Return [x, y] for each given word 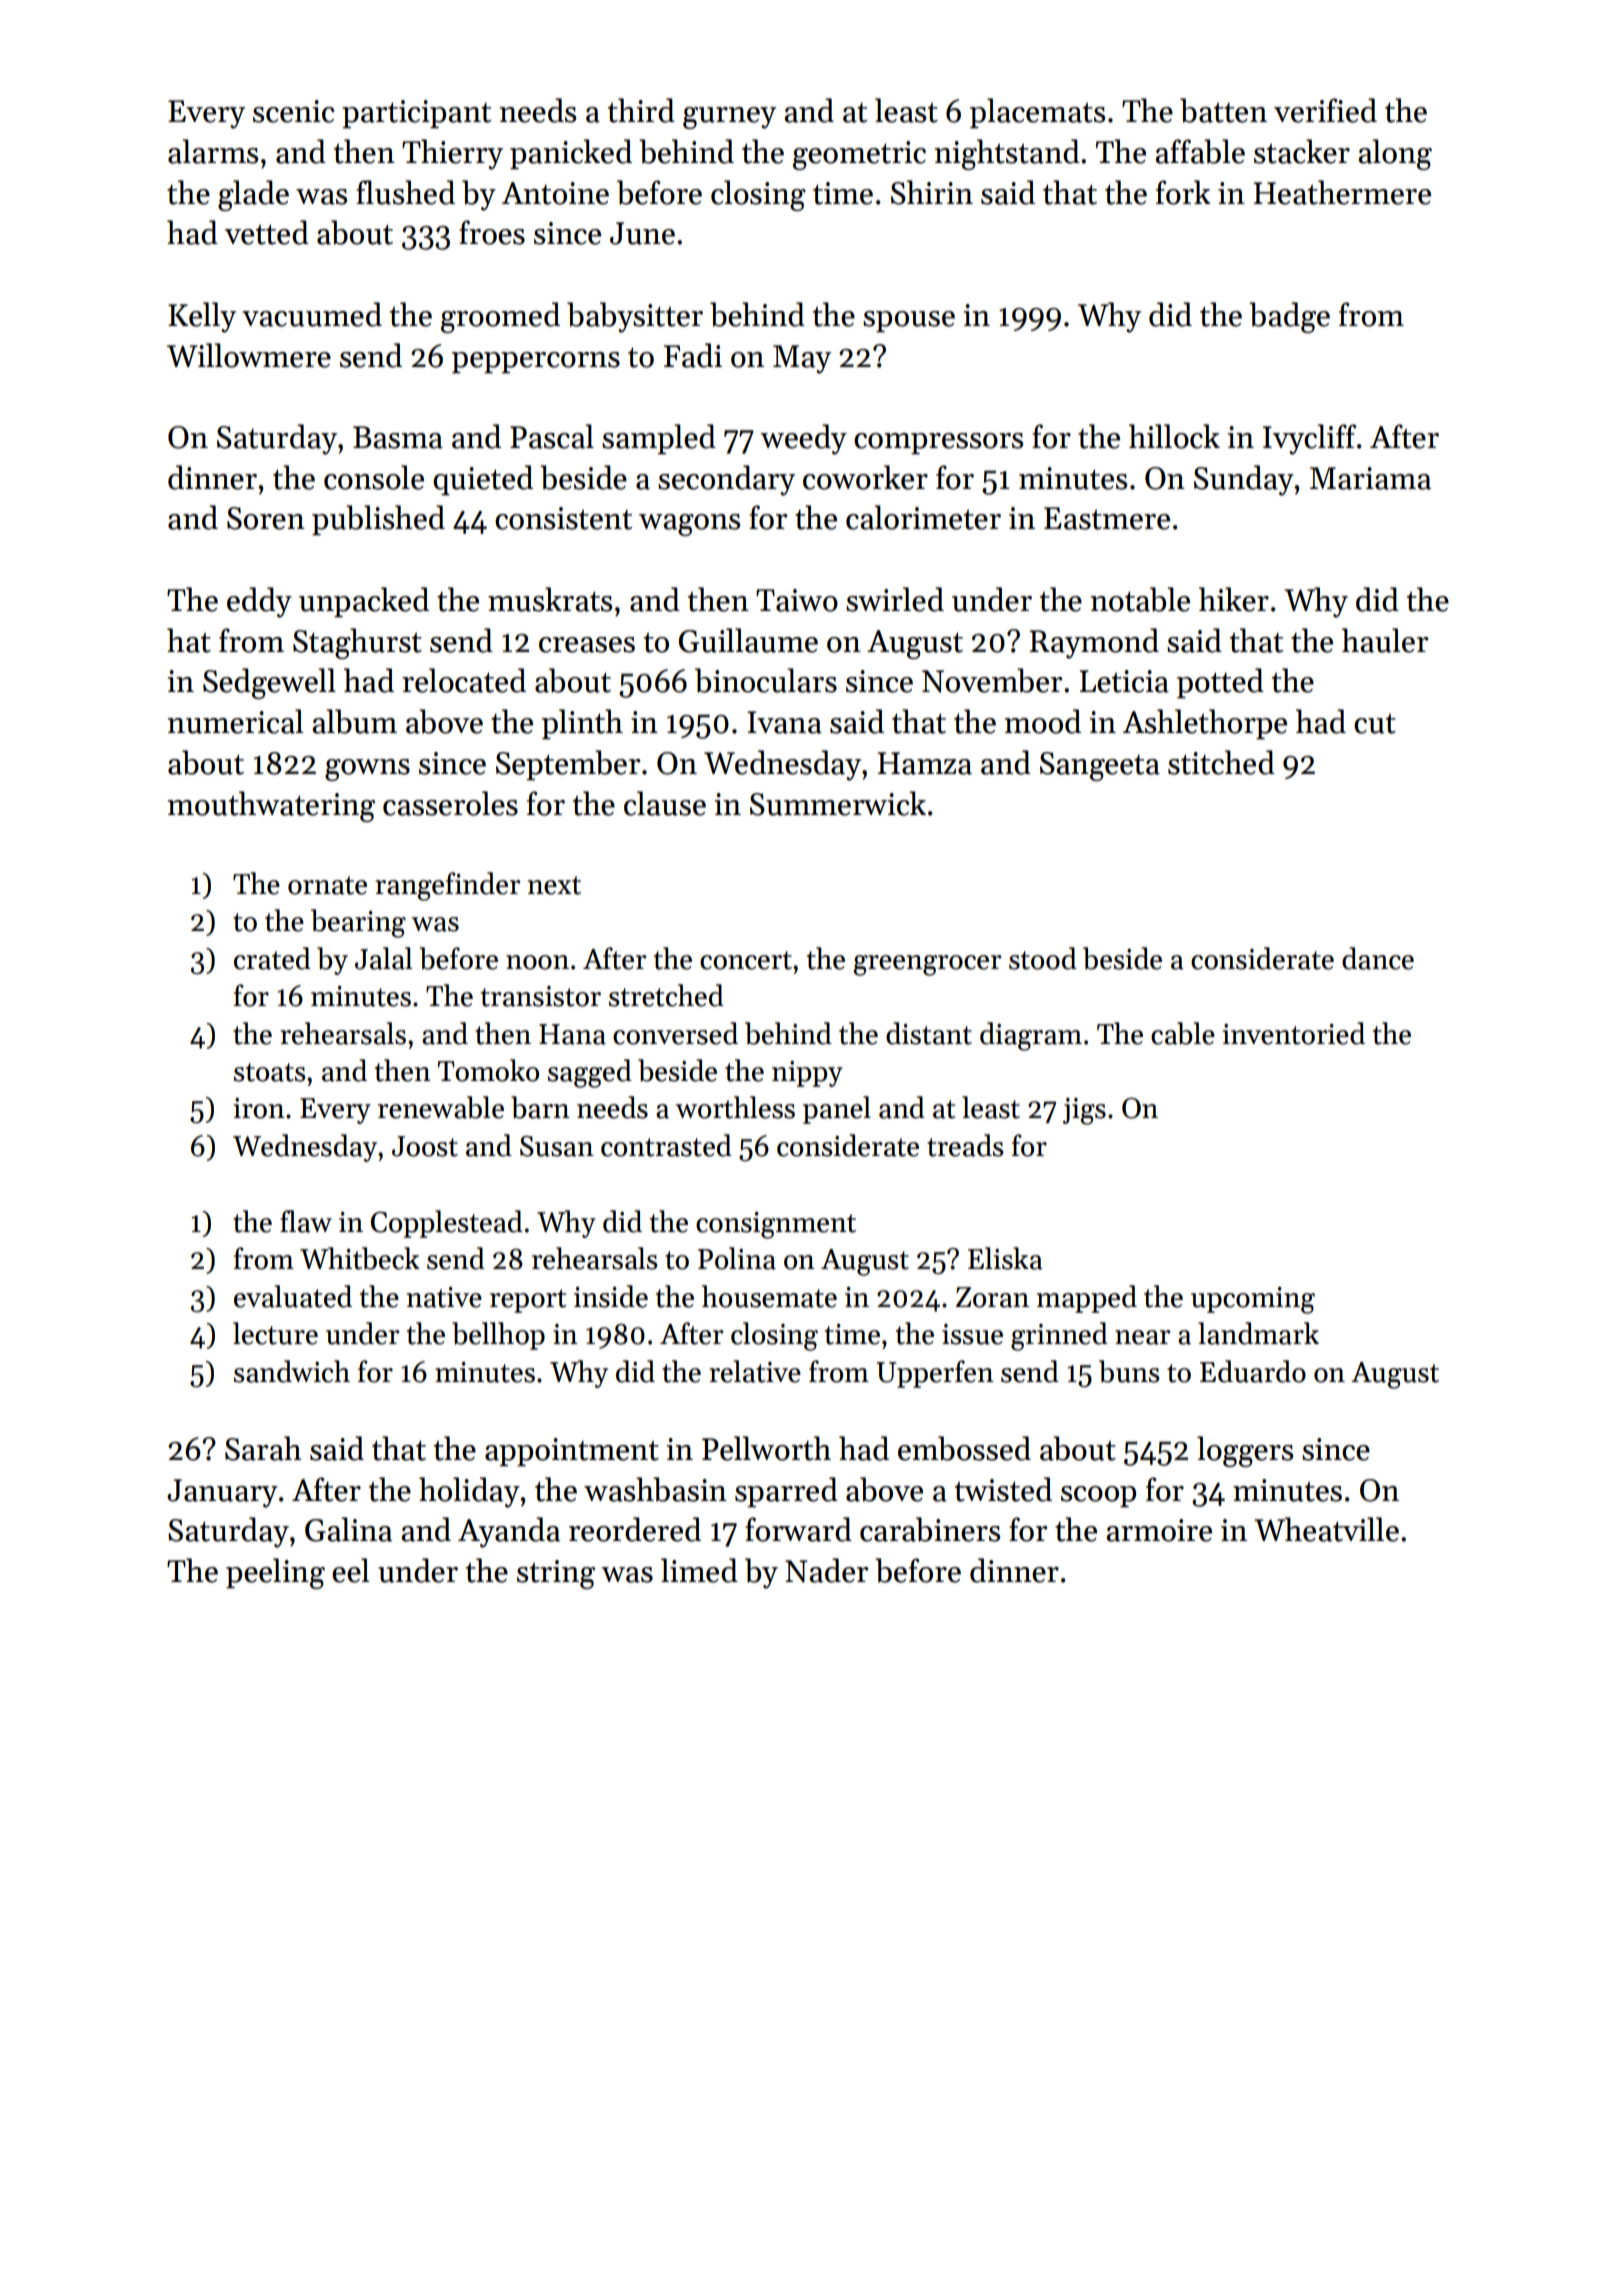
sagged [590, 1073]
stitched [1221, 762]
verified [1325, 110]
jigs [1084, 1111]
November [992, 680]
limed [699, 1570]
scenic [293, 111]
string [556, 1574]
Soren [266, 518]
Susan [557, 1146]
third [641, 110]
